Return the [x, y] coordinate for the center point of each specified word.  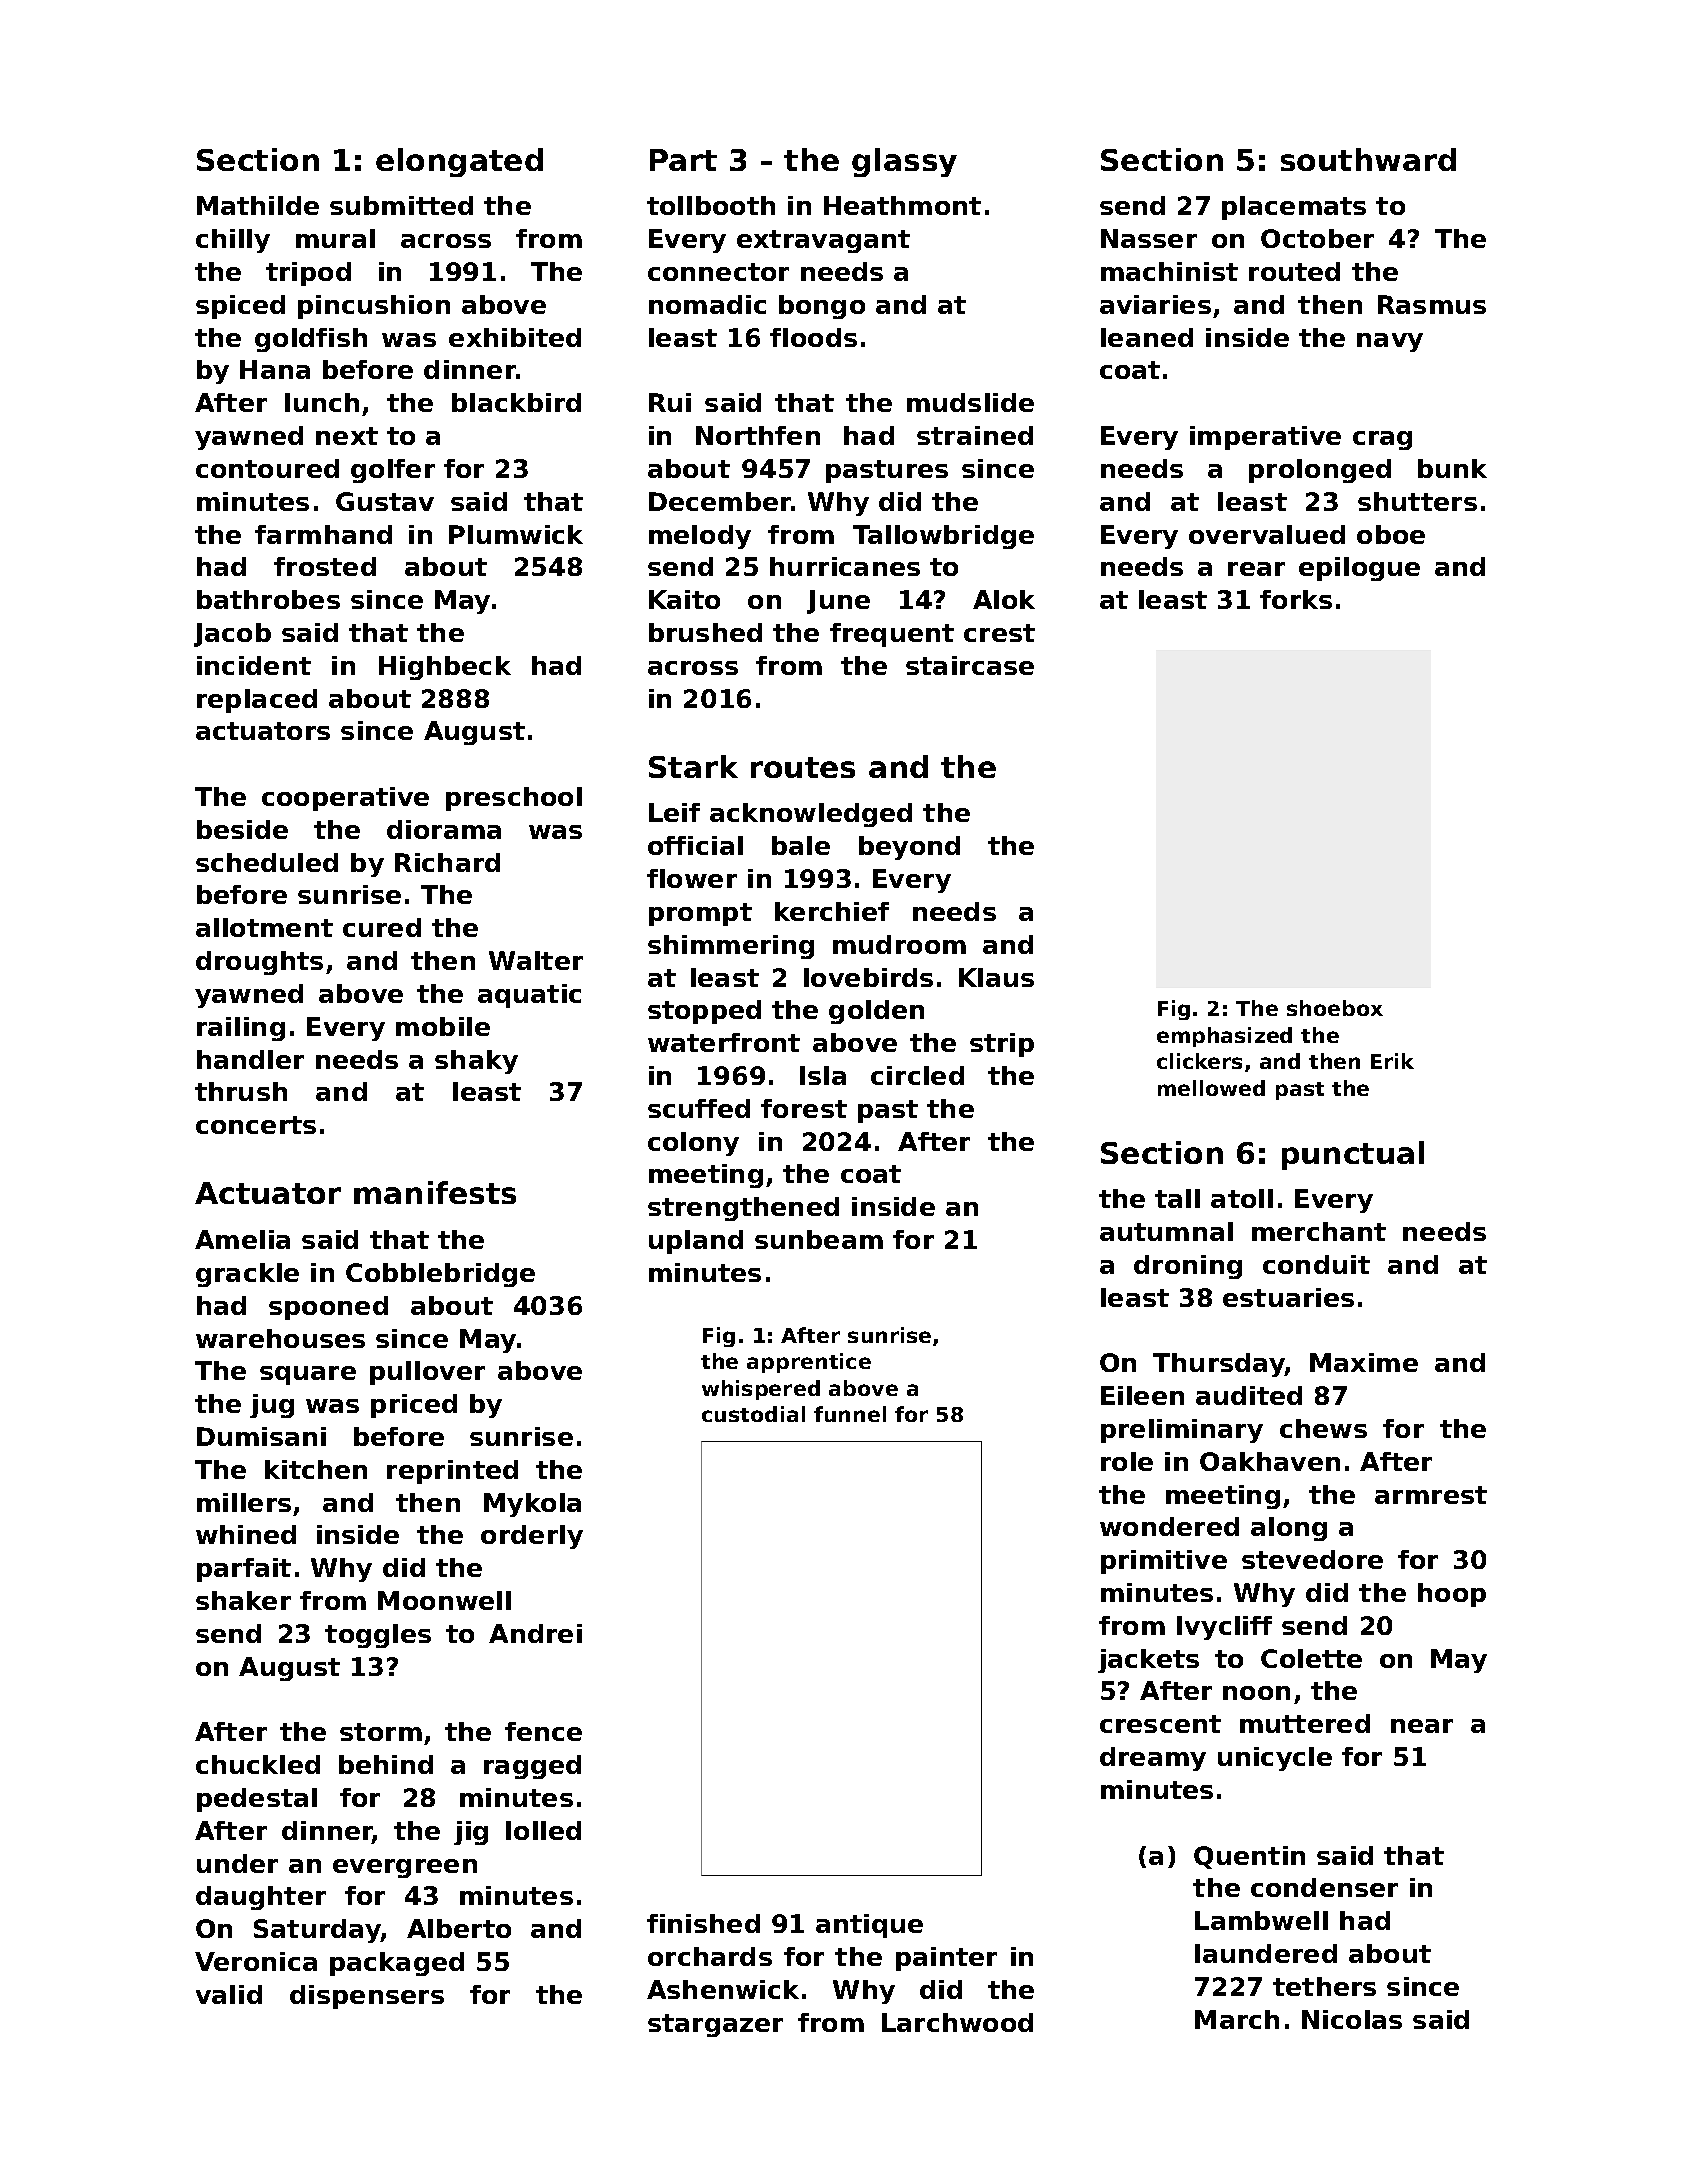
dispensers [367, 1997]
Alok [1004, 599]
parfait [244, 1570]
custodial [753, 1414]
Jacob [232, 635]
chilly [233, 241]
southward [1368, 159]
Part [683, 160]
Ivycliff [1224, 1628]
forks [1296, 599]
